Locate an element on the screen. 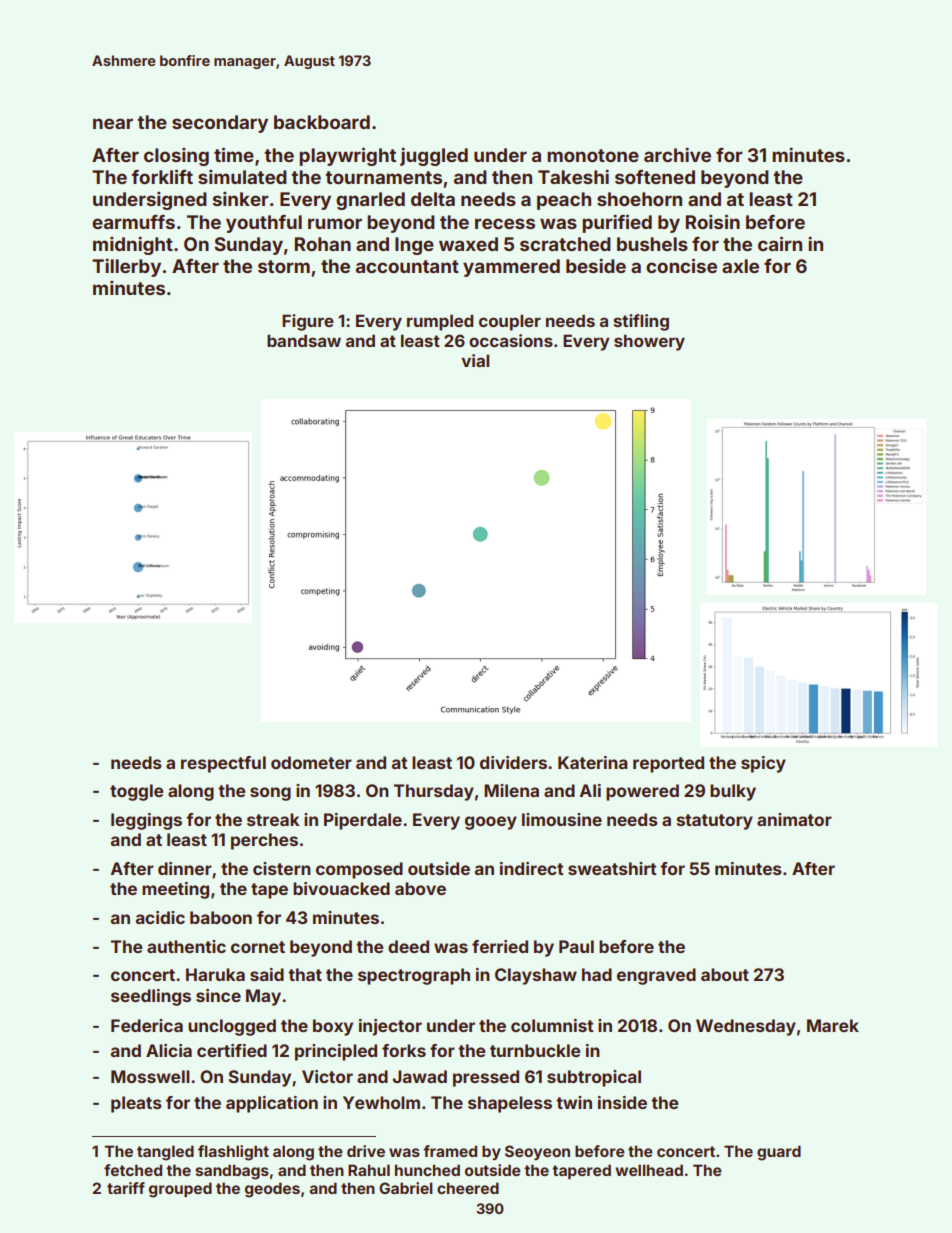 This screenshot has width=952, height=1233. Tillerby is located at coordinates (126, 267).
